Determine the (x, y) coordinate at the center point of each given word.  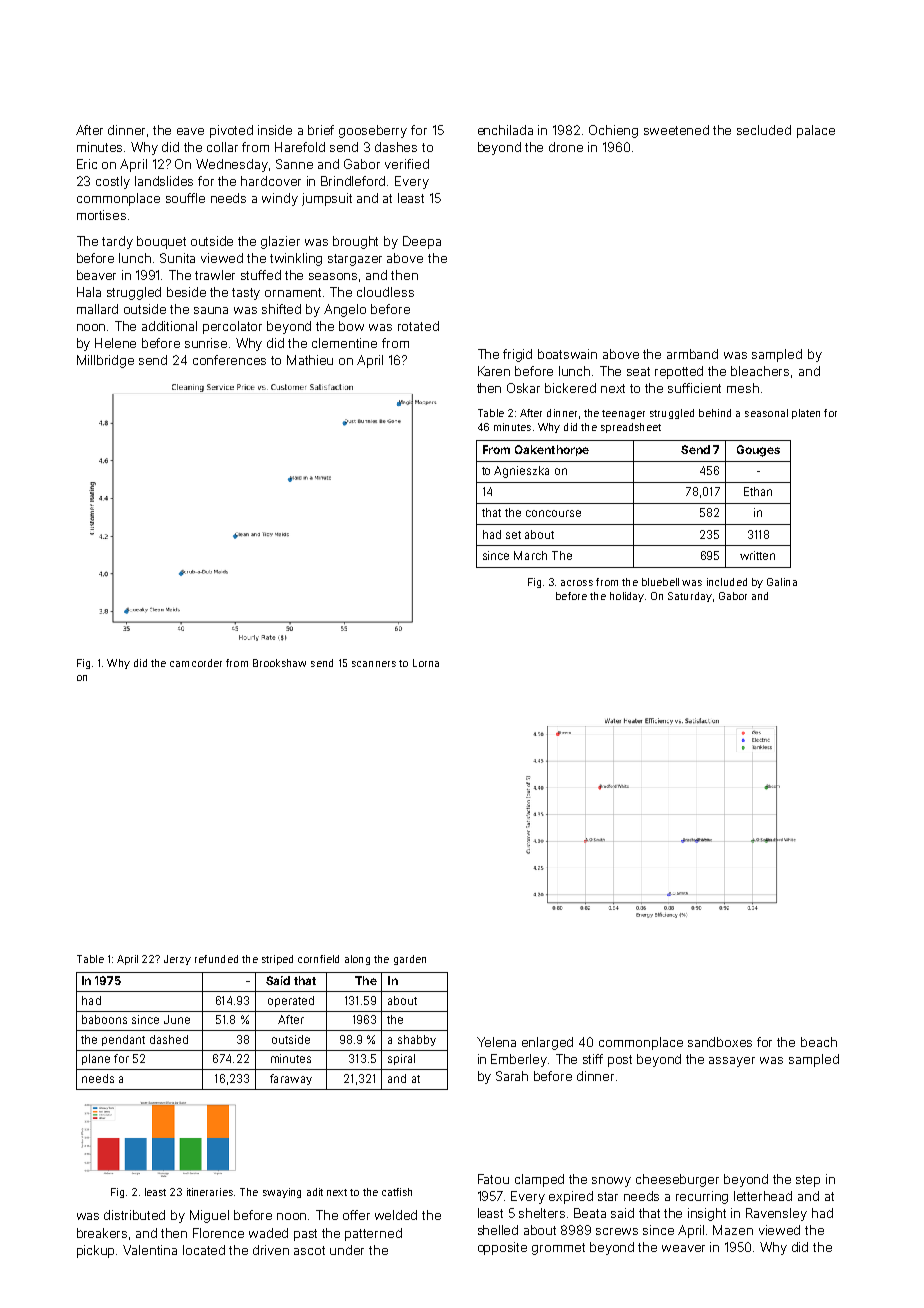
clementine (344, 343)
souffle (185, 198)
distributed (134, 1215)
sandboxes (720, 1042)
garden (410, 960)
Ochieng (613, 131)
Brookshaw (279, 663)
